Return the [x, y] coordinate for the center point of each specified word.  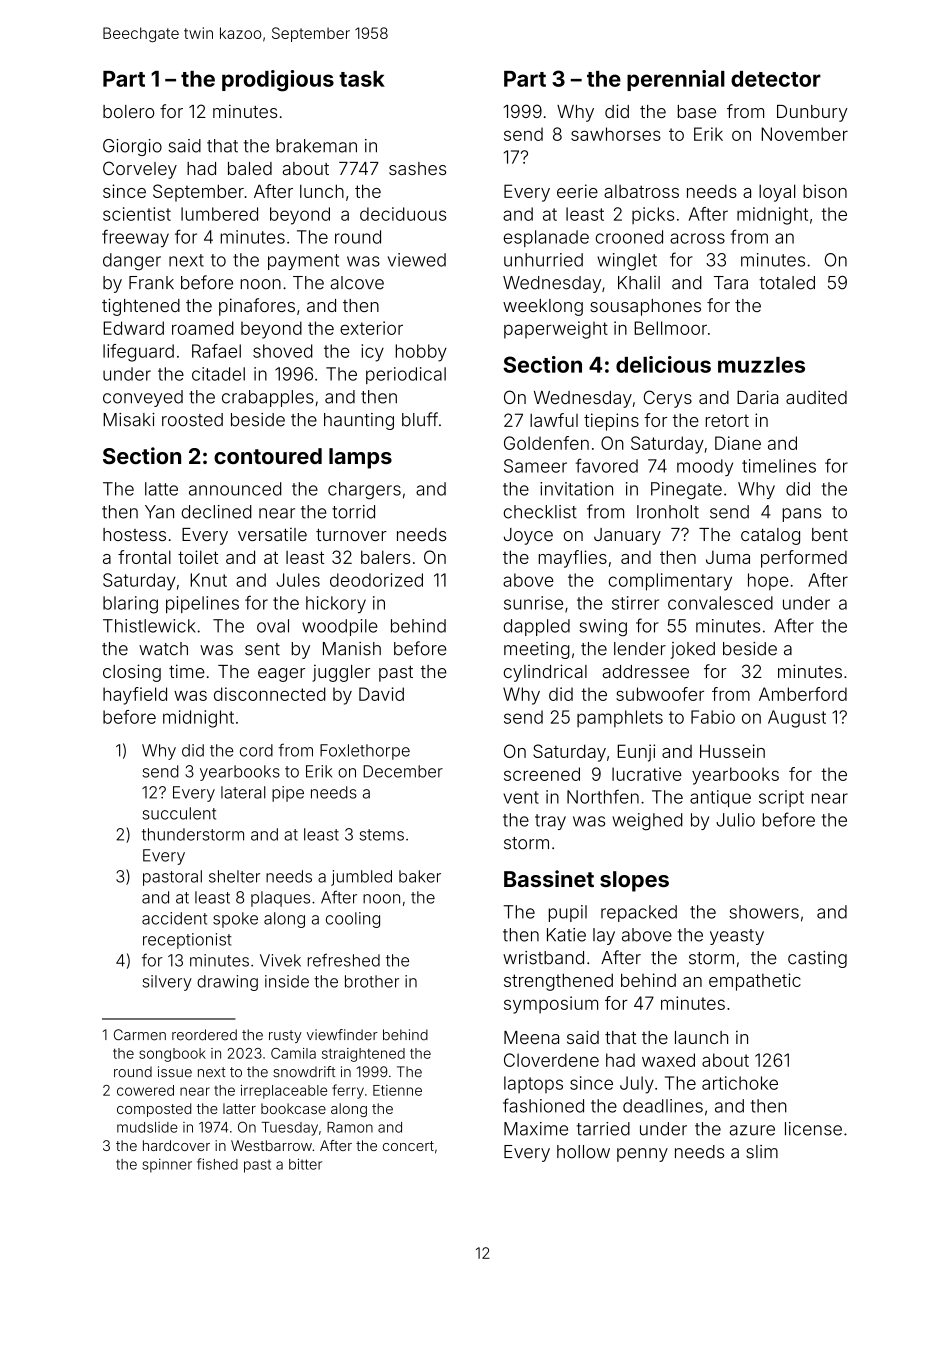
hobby [421, 353]
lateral [243, 792]
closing [132, 673]
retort [727, 420]
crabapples [268, 398]
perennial [676, 80]
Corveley [140, 170]
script [781, 798]
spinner [167, 1165]
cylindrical [545, 673]
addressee [646, 671]
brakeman [316, 146]
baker [420, 876]
